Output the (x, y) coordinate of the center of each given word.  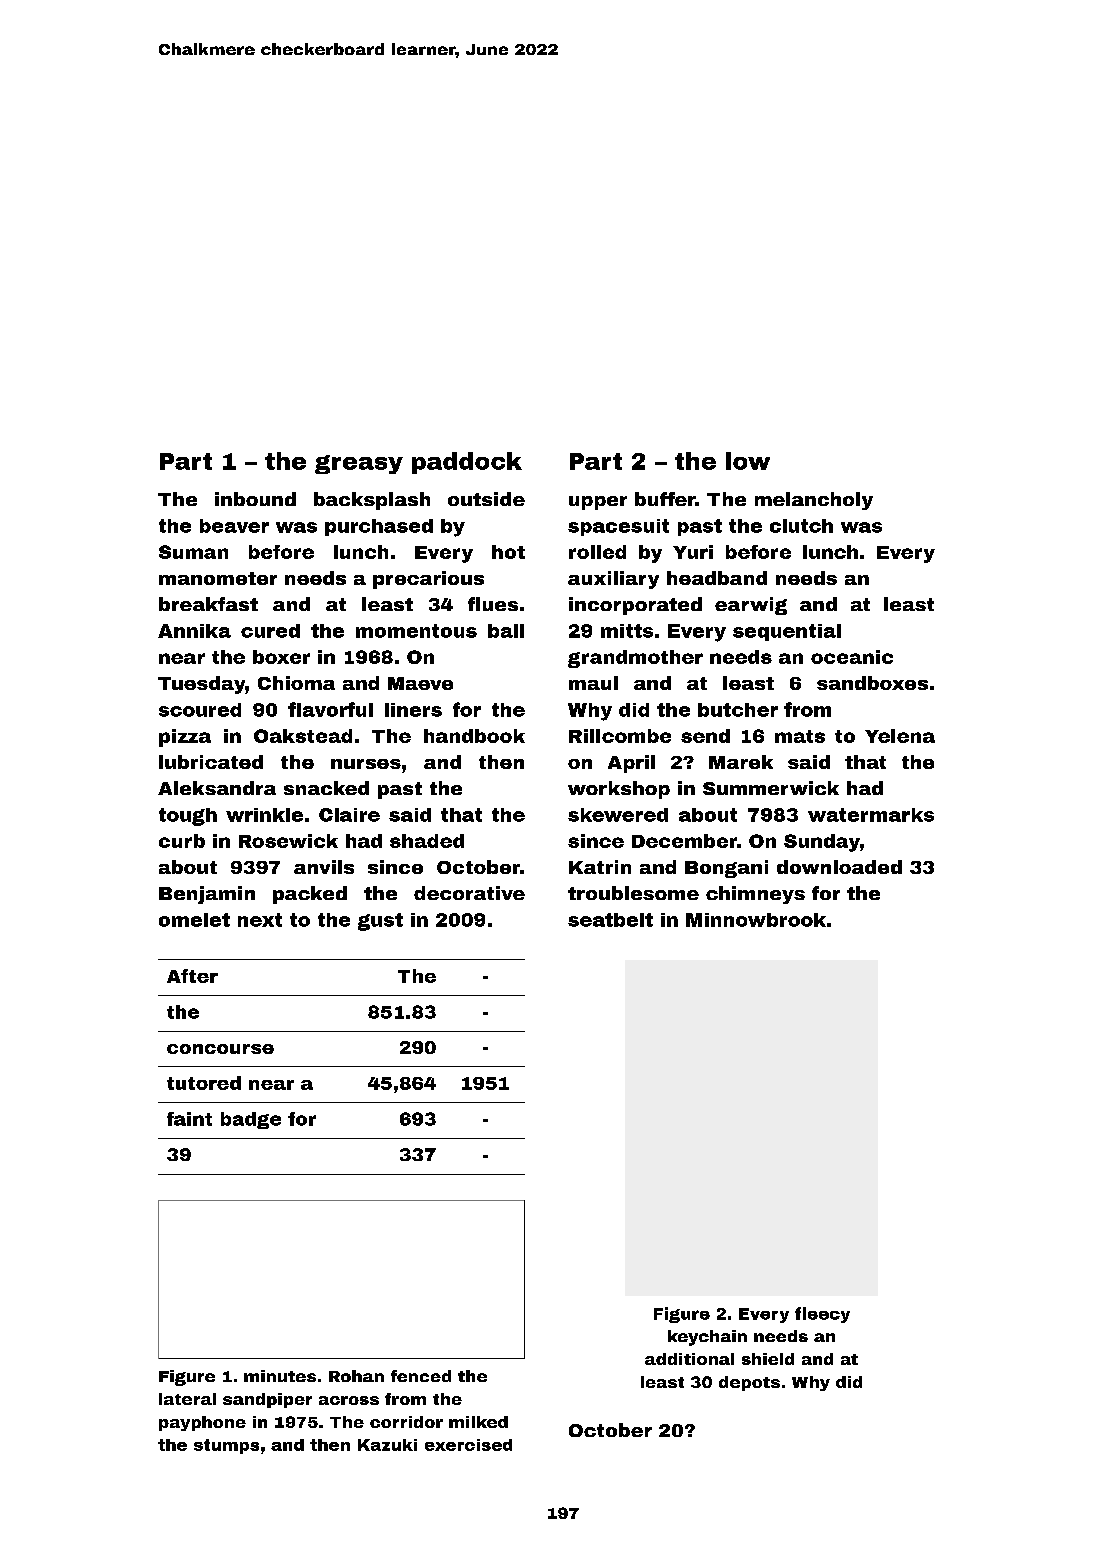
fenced (421, 1376)
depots (749, 1383)
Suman (193, 552)
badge (251, 1120)
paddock (467, 463)
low (748, 461)
